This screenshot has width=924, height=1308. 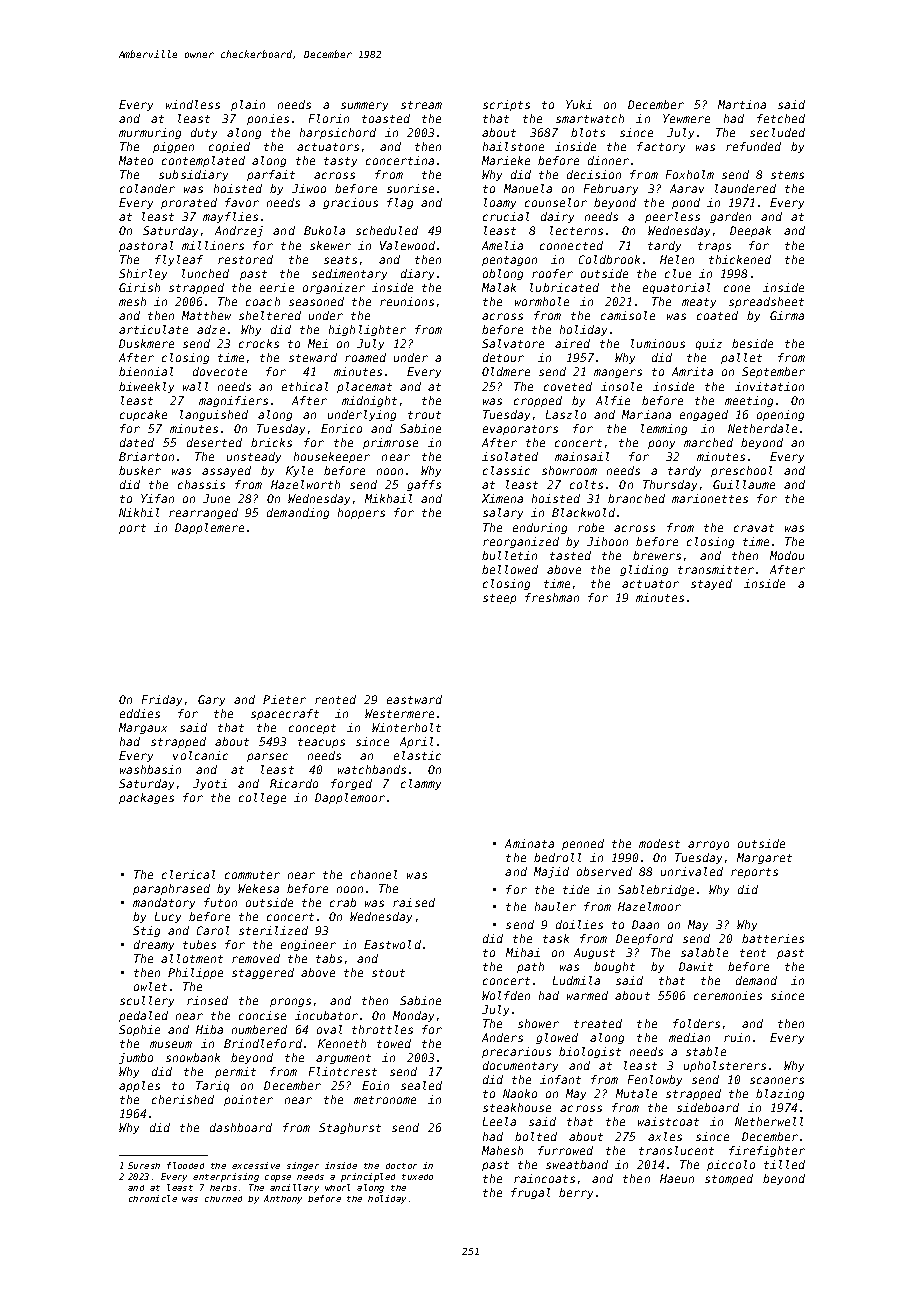 What do you see at coordinates (183, 1099) in the screenshot?
I see `cherished` at bounding box center [183, 1099].
